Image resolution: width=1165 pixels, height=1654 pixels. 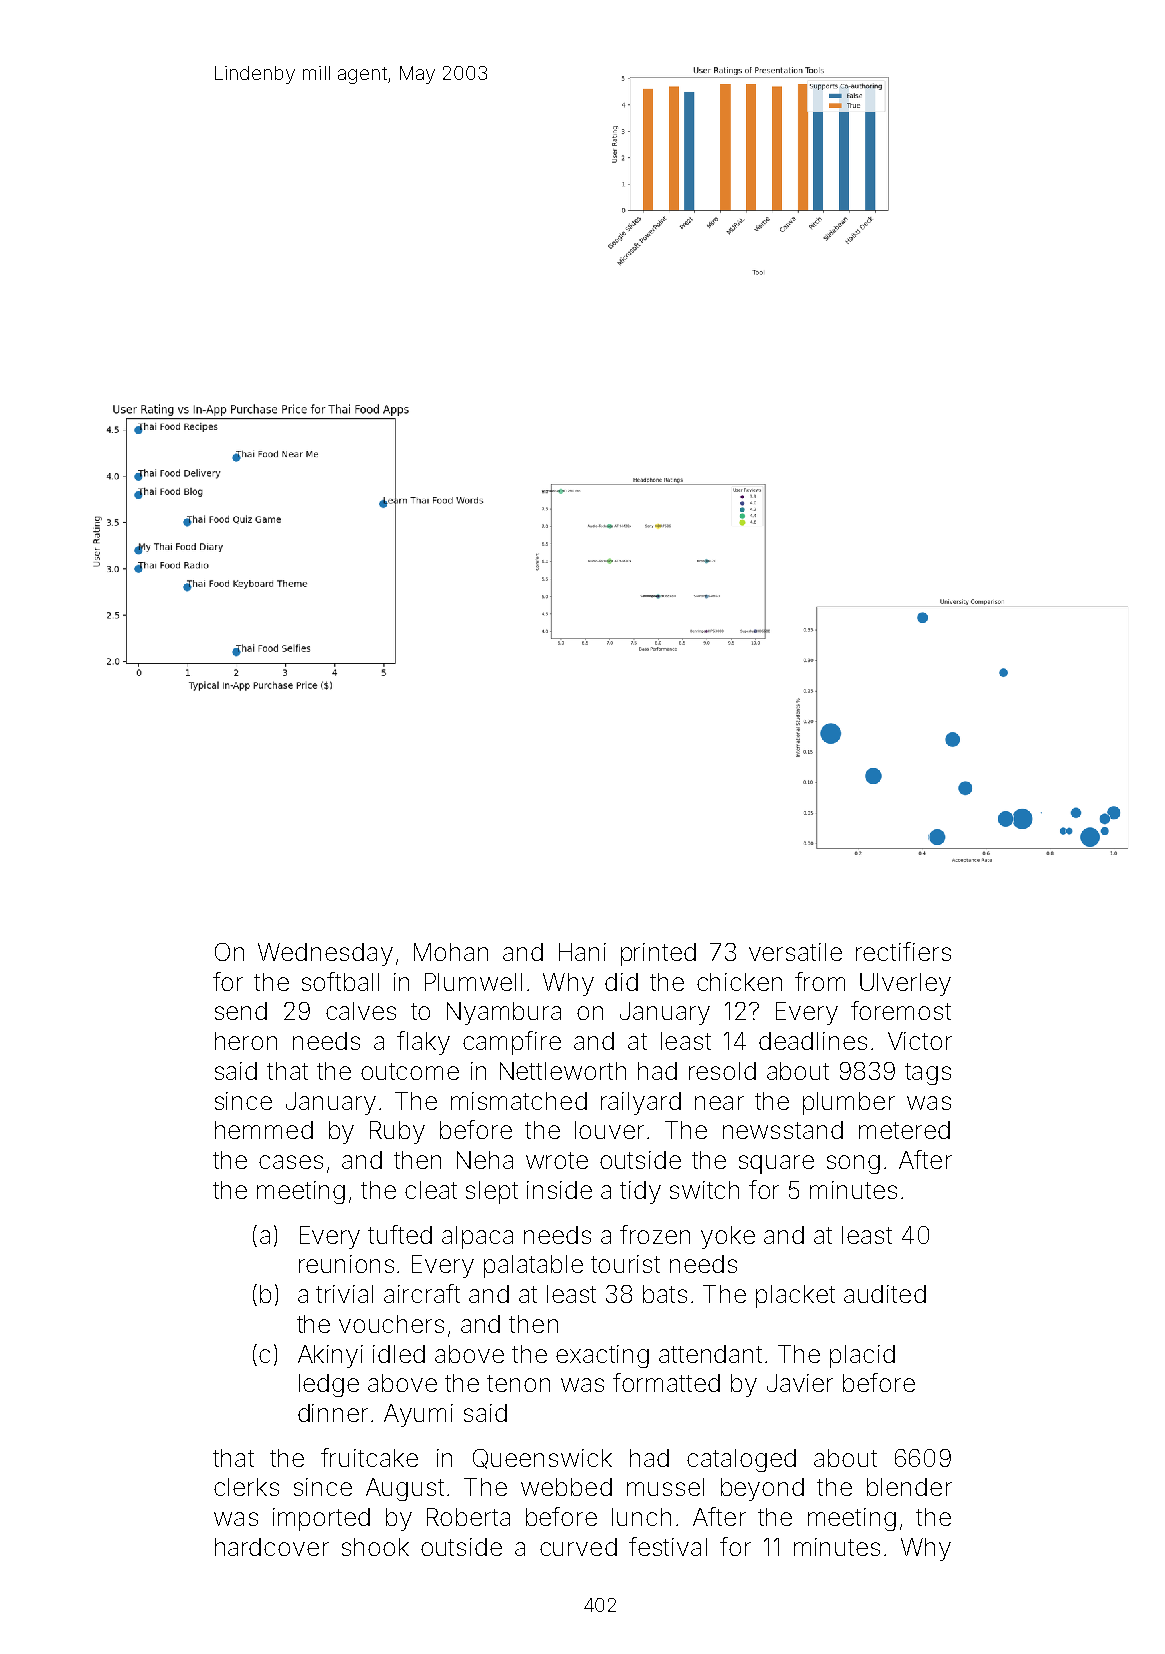 I want to click on beyond, so click(x=762, y=1489).
